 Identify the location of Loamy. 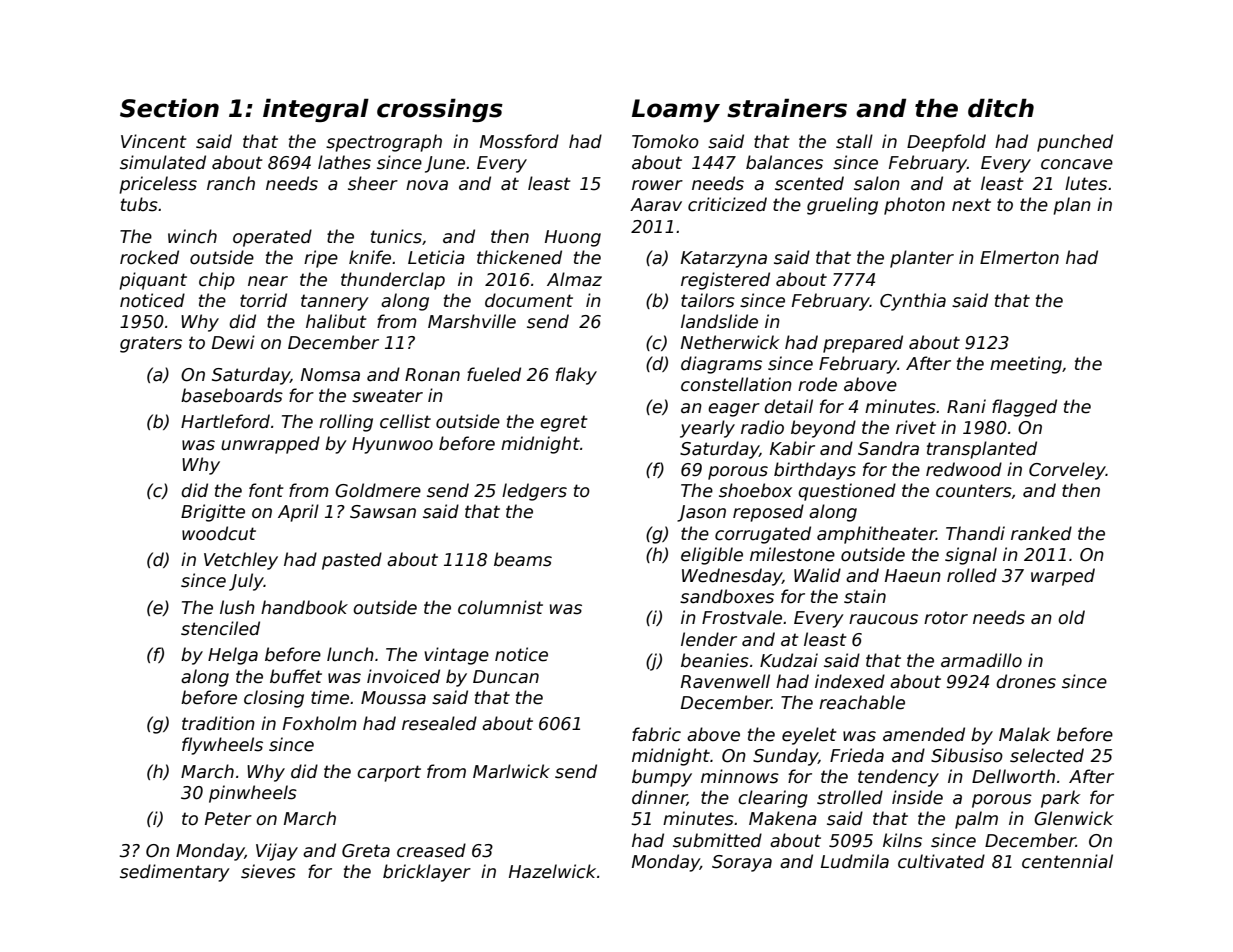
(676, 110).
